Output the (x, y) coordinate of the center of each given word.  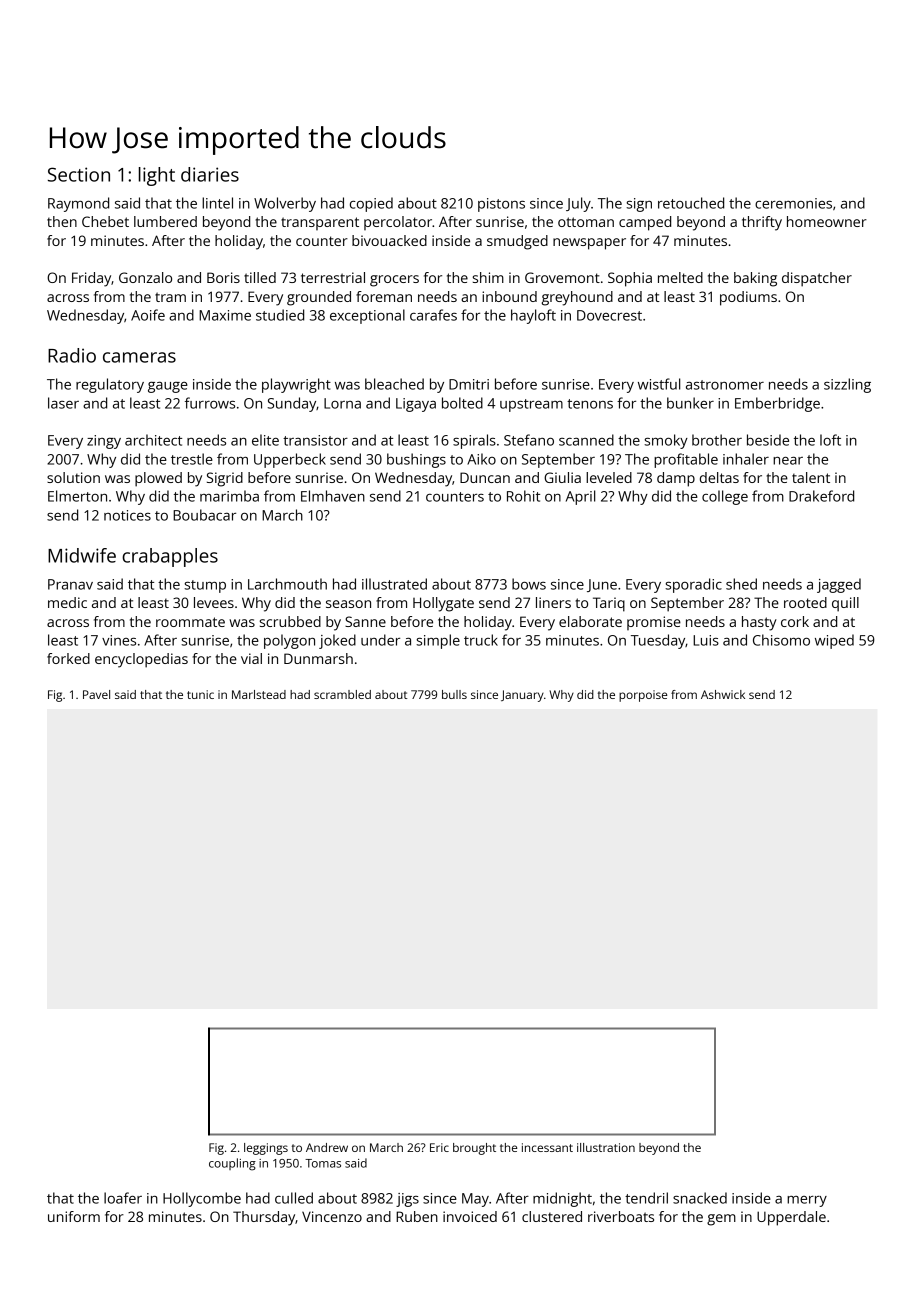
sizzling (847, 385)
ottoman (586, 222)
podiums (748, 298)
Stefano (529, 440)
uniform (74, 1216)
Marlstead (259, 694)
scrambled (342, 694)
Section (79, 174)
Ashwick (723, 694)
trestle (192, 459)
